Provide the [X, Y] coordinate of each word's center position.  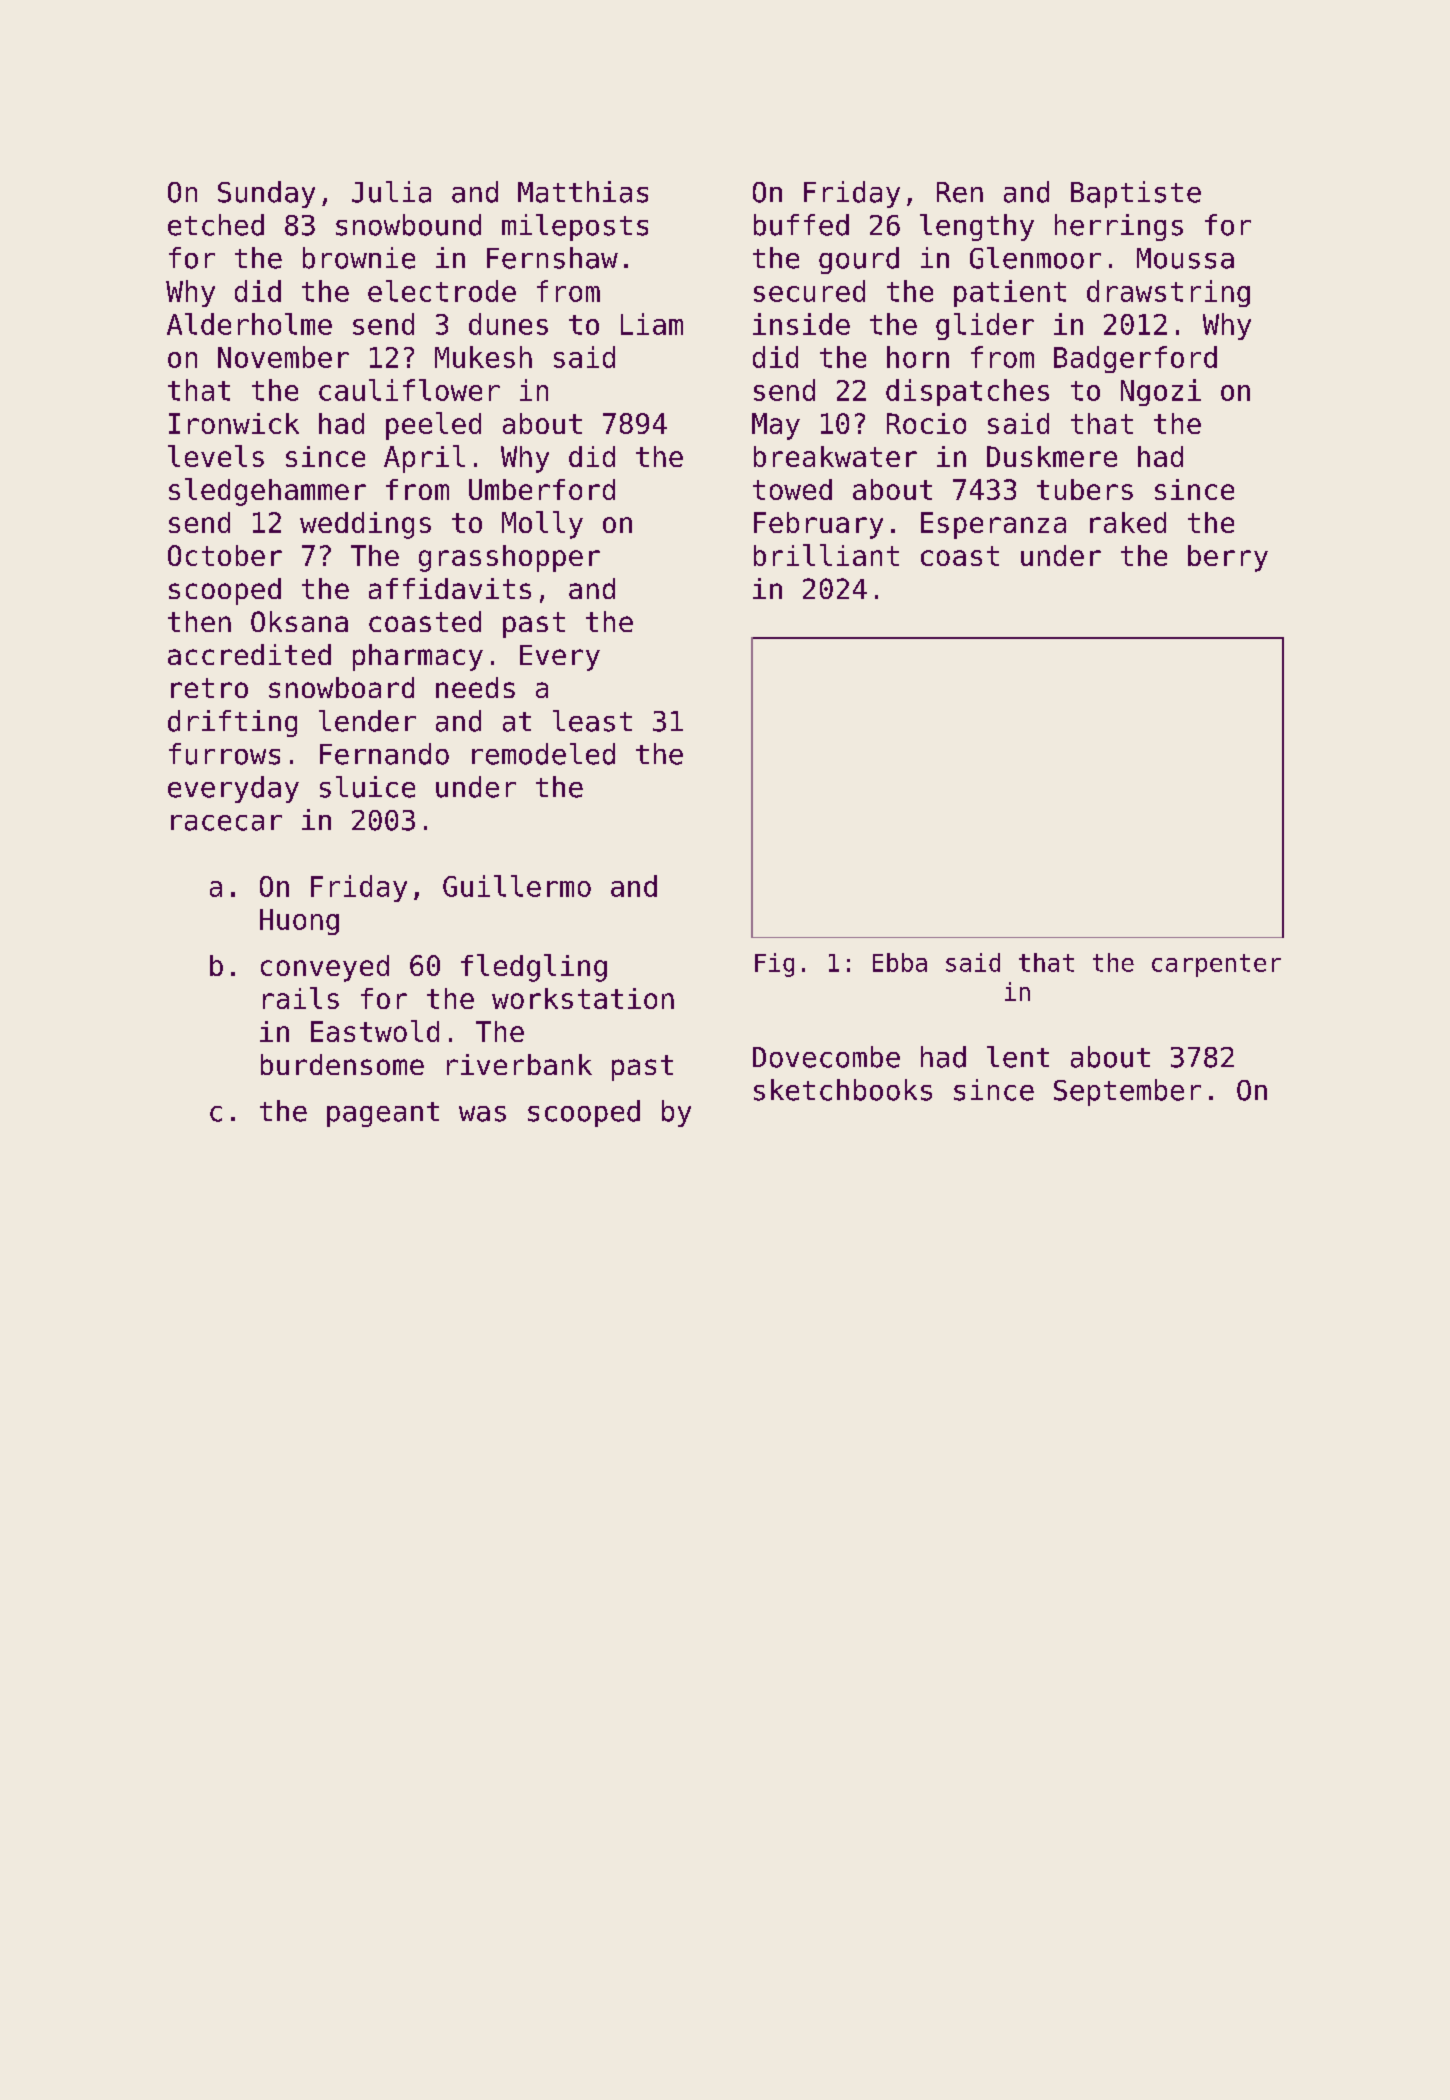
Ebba [900, 962]
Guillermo [517, 886]
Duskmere [1052, 456]
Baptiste [1136, 194]
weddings [365, 525]
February [818, 525]
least [592, 721]
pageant [383, 1114]
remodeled [543, 754]
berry [1228, 558]
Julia [391, 192]
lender [367, 721]
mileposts [575, 227]
